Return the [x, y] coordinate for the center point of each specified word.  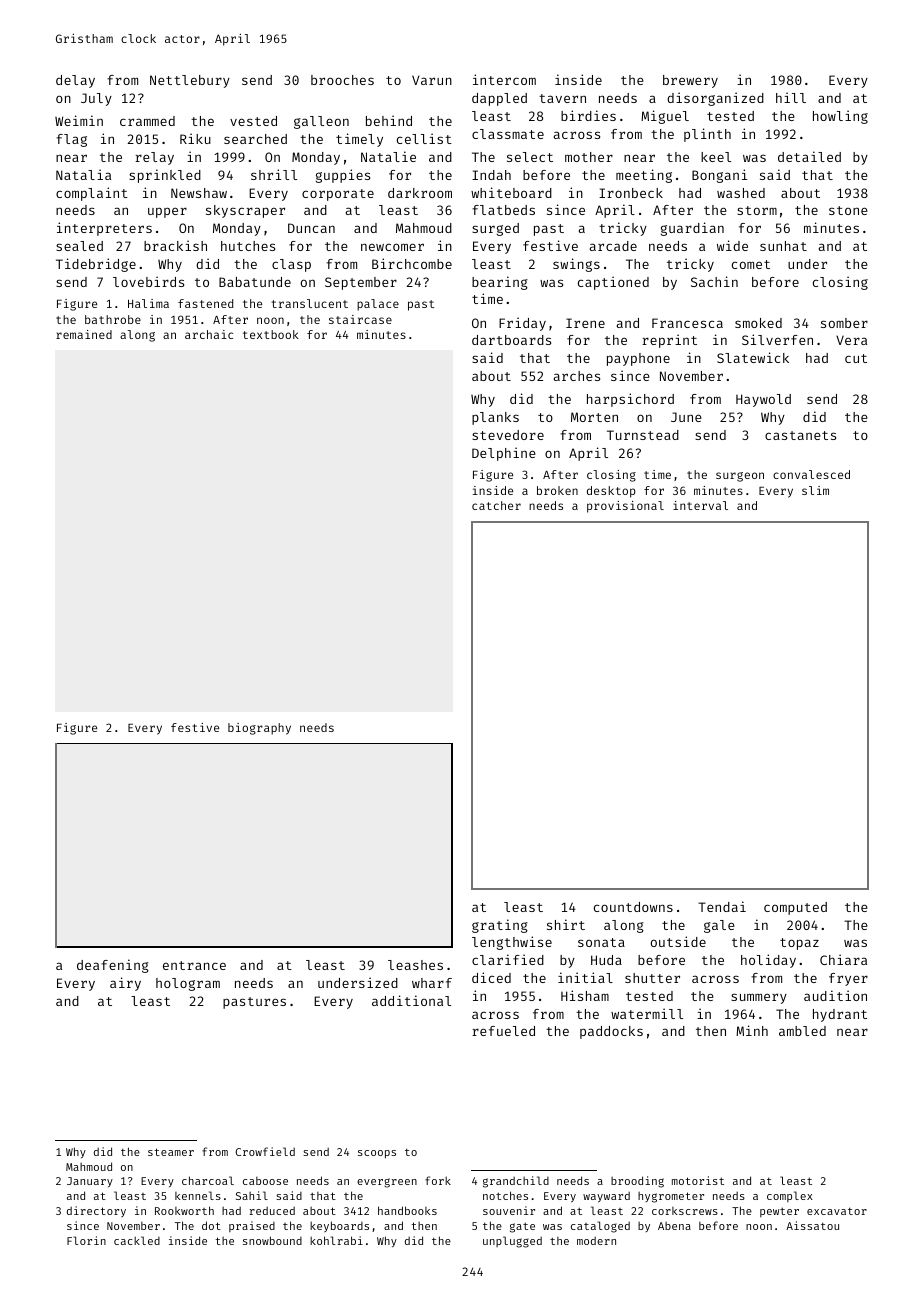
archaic [209, 334]
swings [576, 265]
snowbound [272, 1240]
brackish [175, 245]
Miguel [665, 117]
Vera [851, 340]
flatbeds [503, 210]
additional [411, 1000]
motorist [698, 1180]
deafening [113, 966]
